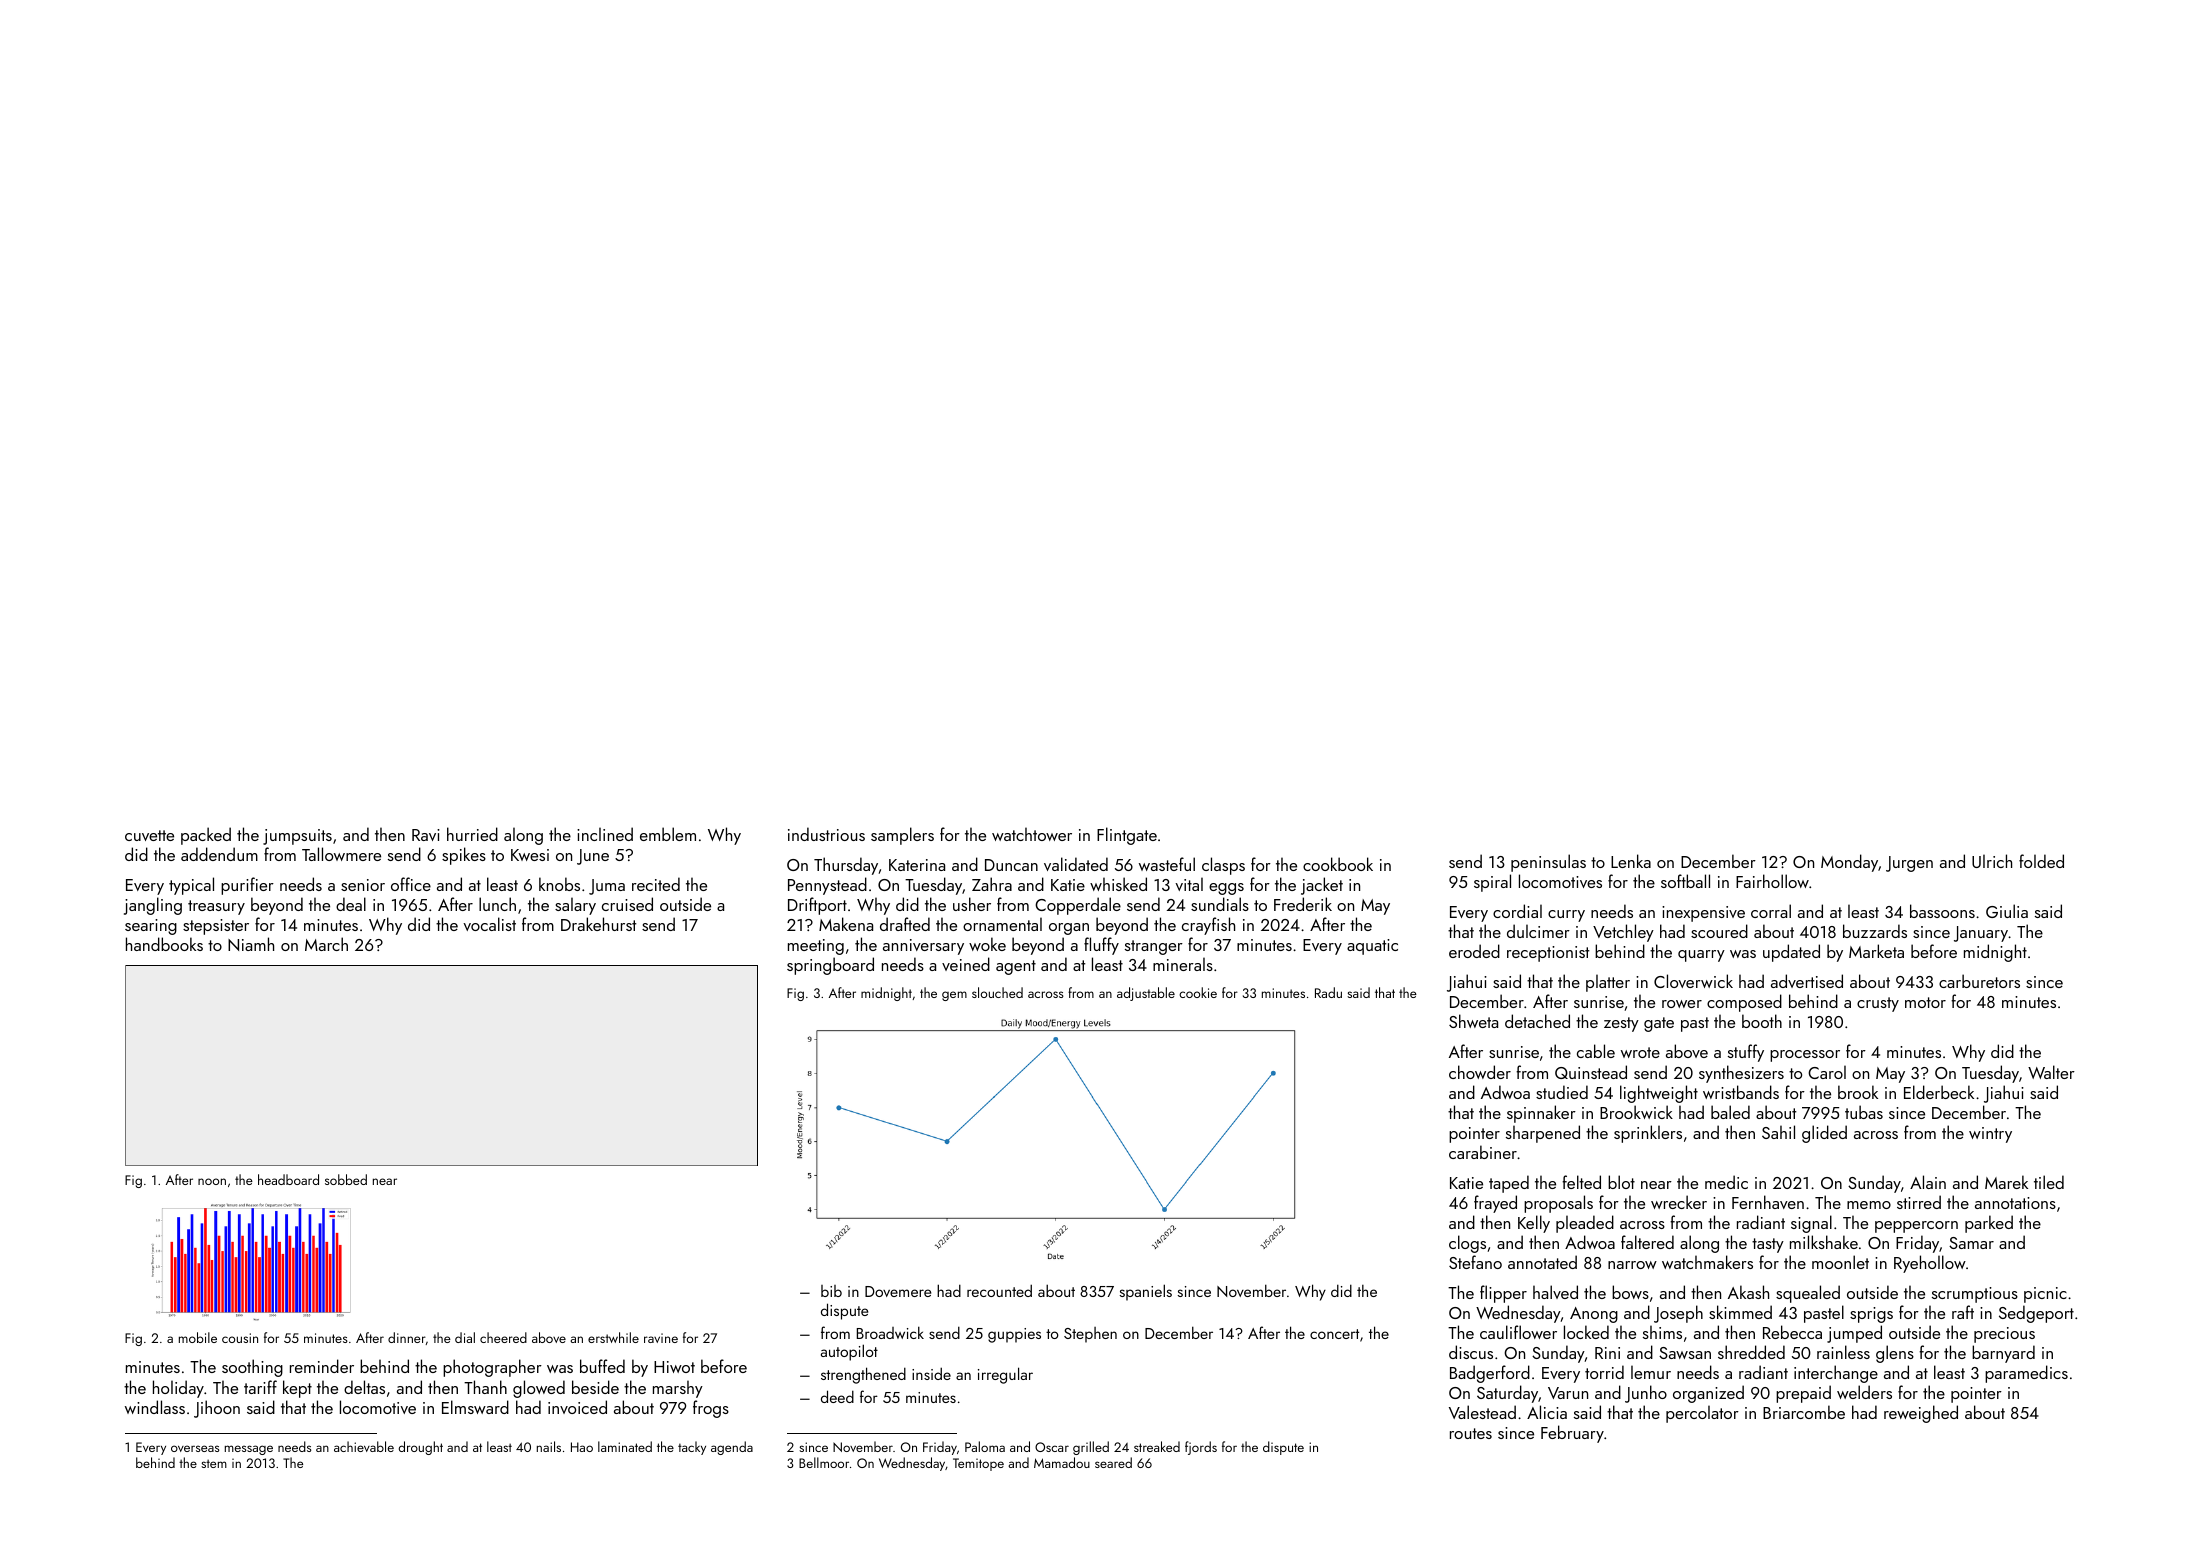  Describe the element at coordinates (1811, 1224) in the document. I see `signal` at that location.
